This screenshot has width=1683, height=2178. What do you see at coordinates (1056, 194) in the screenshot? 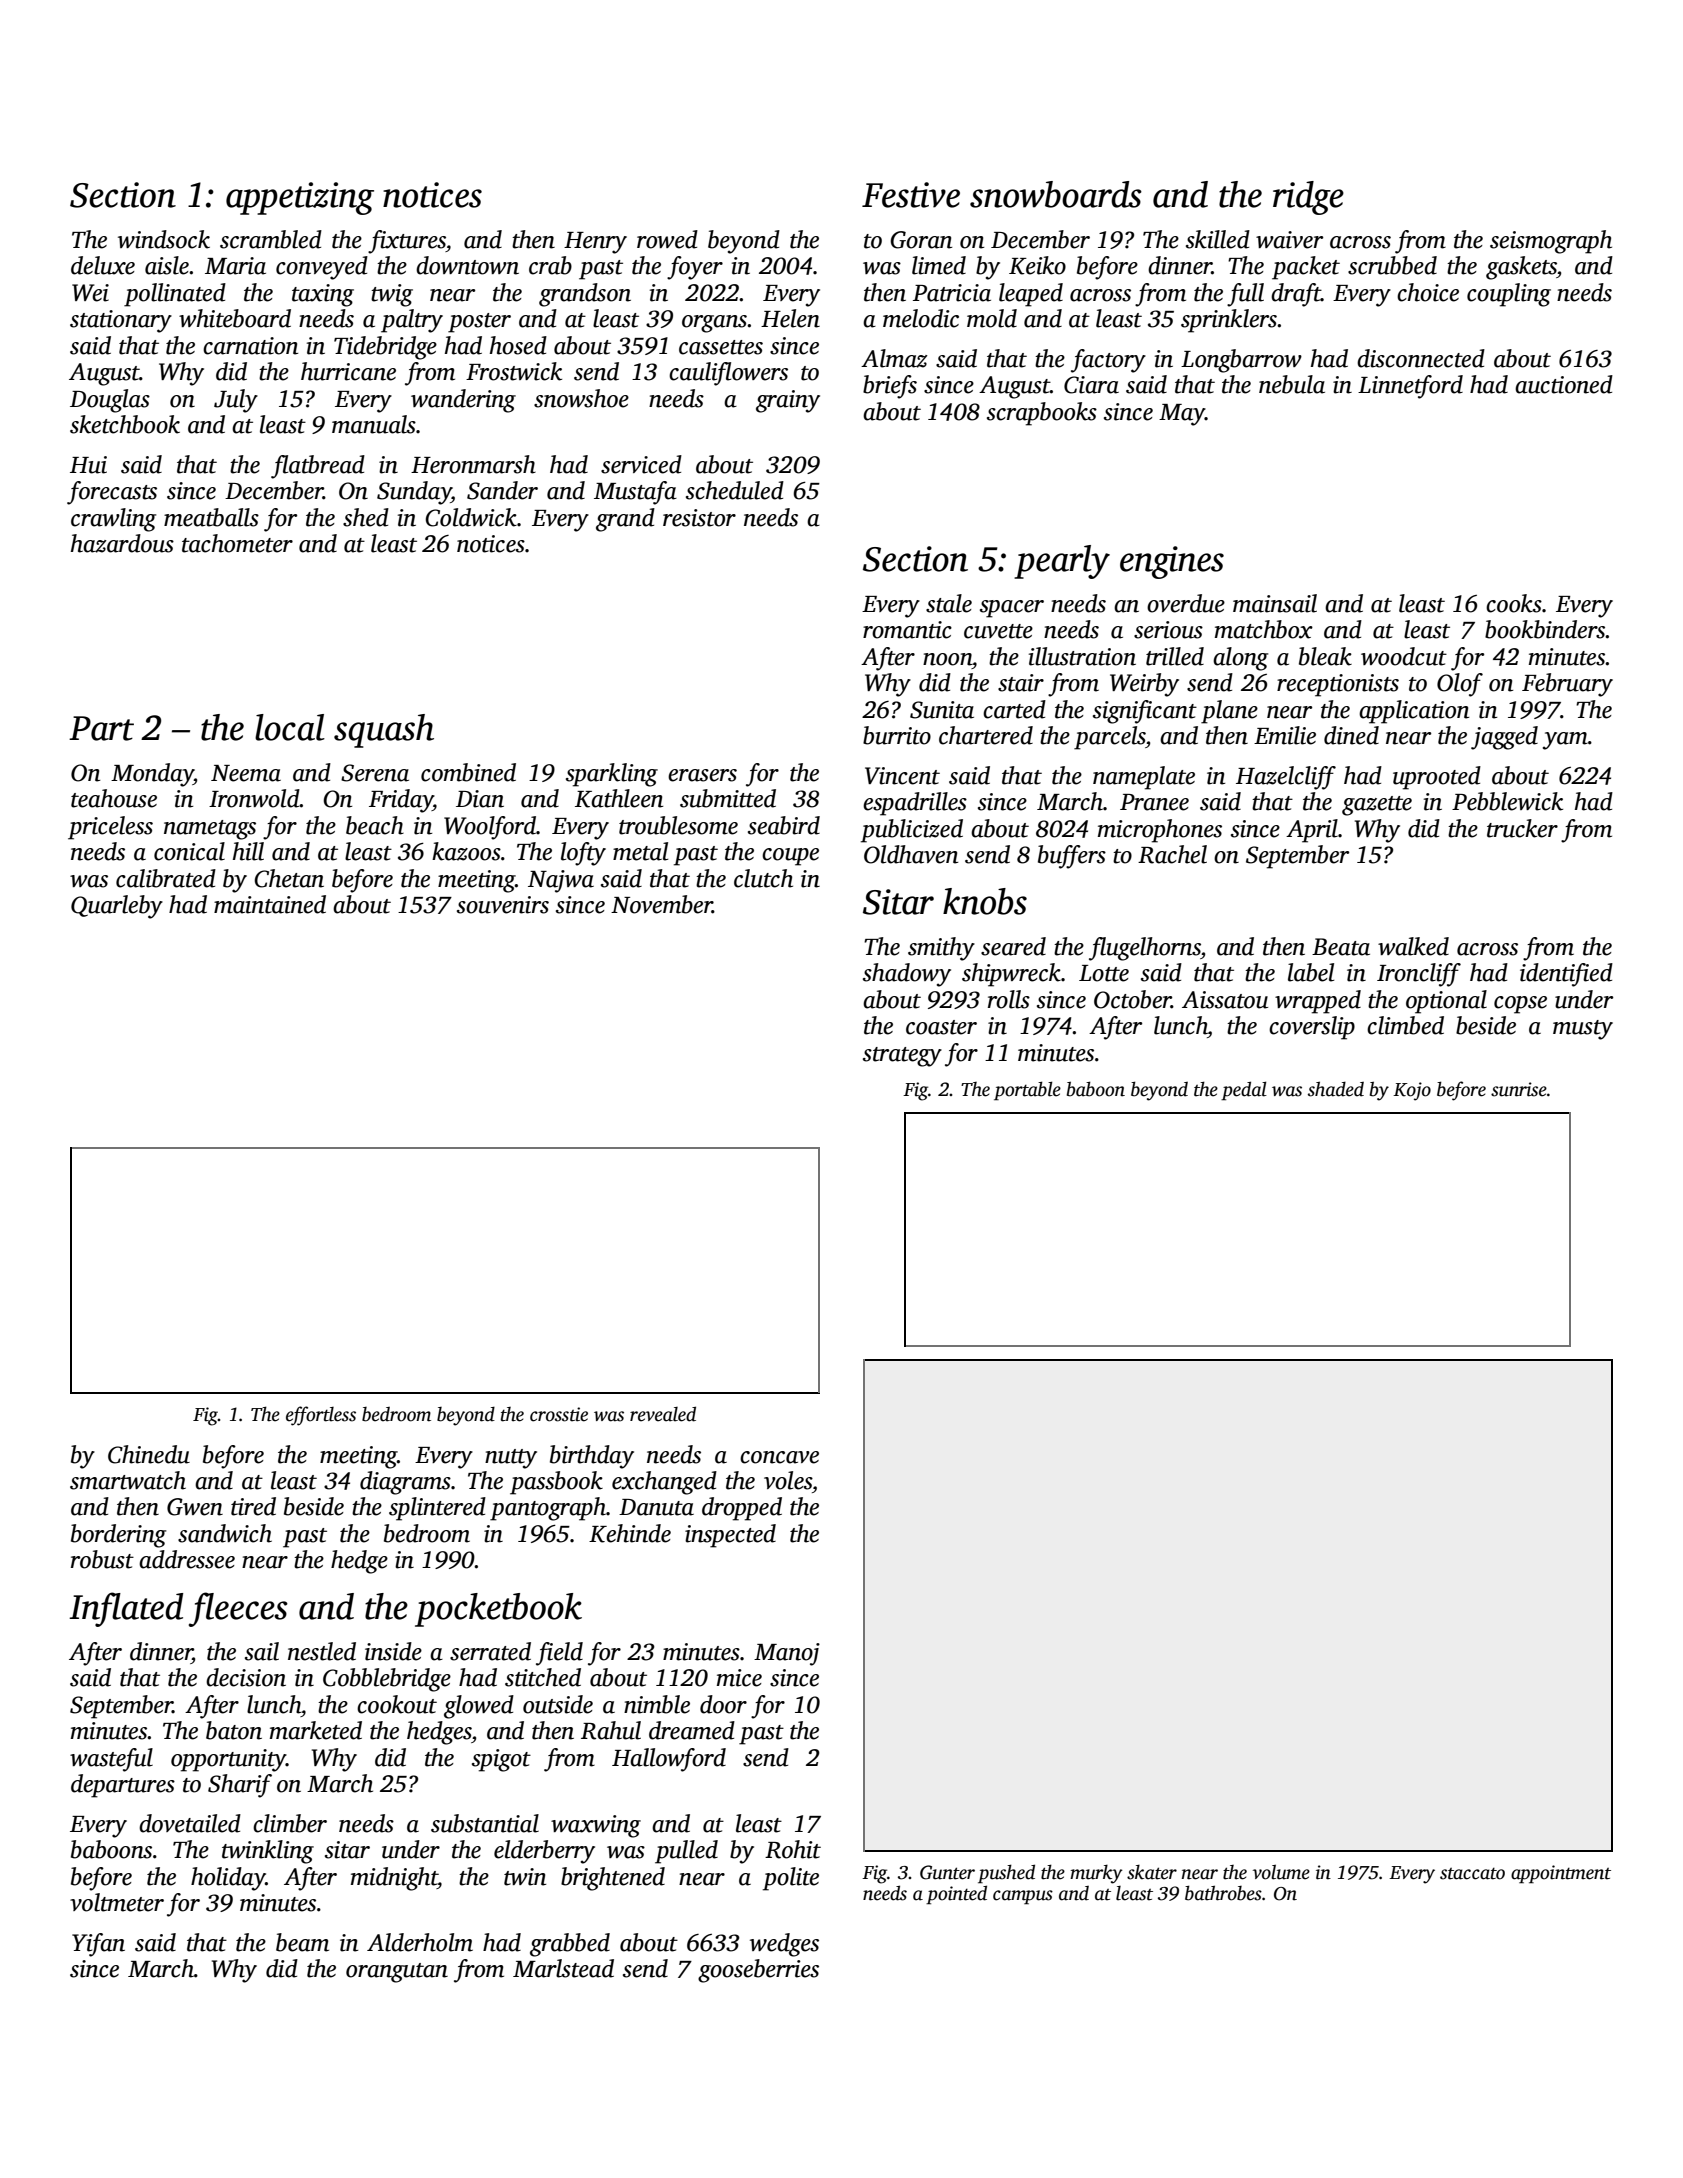
I see `snowboards` at bounding box center [1056, 194].
